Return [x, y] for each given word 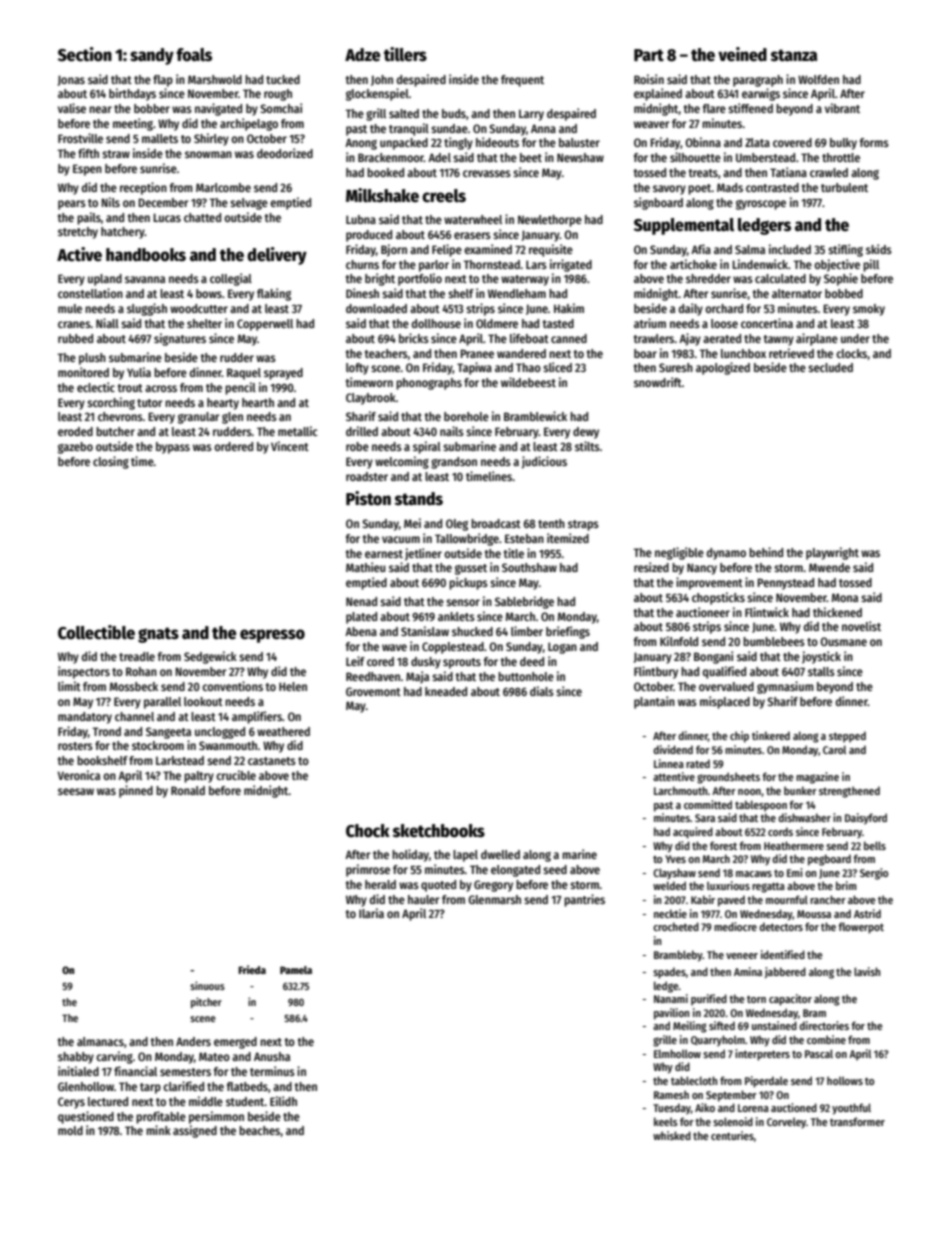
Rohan [141, 671]
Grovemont [373, 691]
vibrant [842, 108]
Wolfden [818, 79]
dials [542, 691]
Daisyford [866, 819]
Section [85, 54]
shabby [76, 1058]
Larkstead [180, 760]
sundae [449, 128]
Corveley [786, 1123]
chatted [202, 217]
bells [875, 845]
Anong [361, 144]
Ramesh [671, 1094]
